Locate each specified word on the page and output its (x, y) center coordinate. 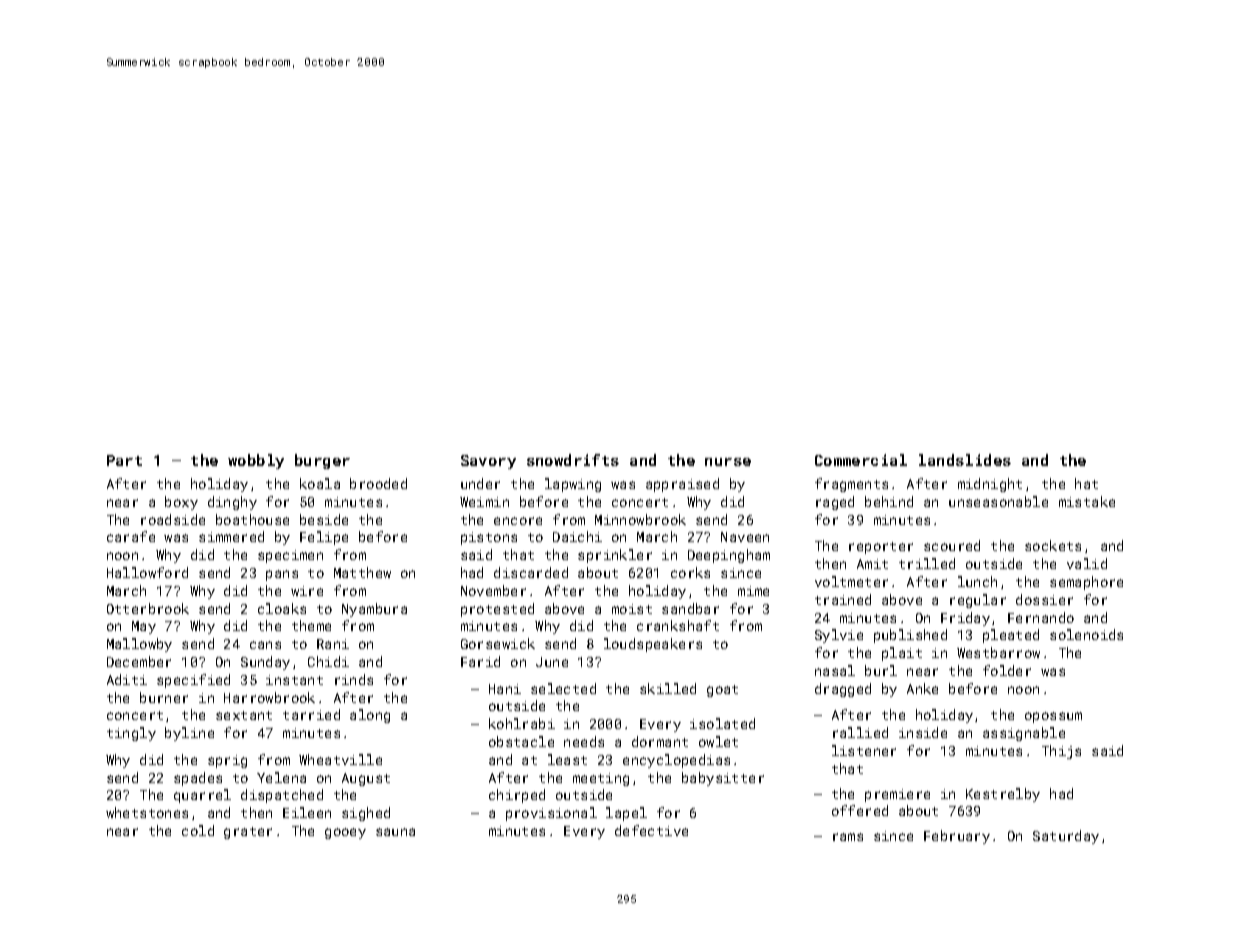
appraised (682, 485)
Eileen (307, 812)
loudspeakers (653, 645)
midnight (990, 485)
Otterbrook (148, 608)
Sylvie (839, 636)
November (493, 590)
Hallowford (147, 572)
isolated (722, 723)
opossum (1053, 717)
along (370, 716)
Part (124, 460)
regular (978, 601)
